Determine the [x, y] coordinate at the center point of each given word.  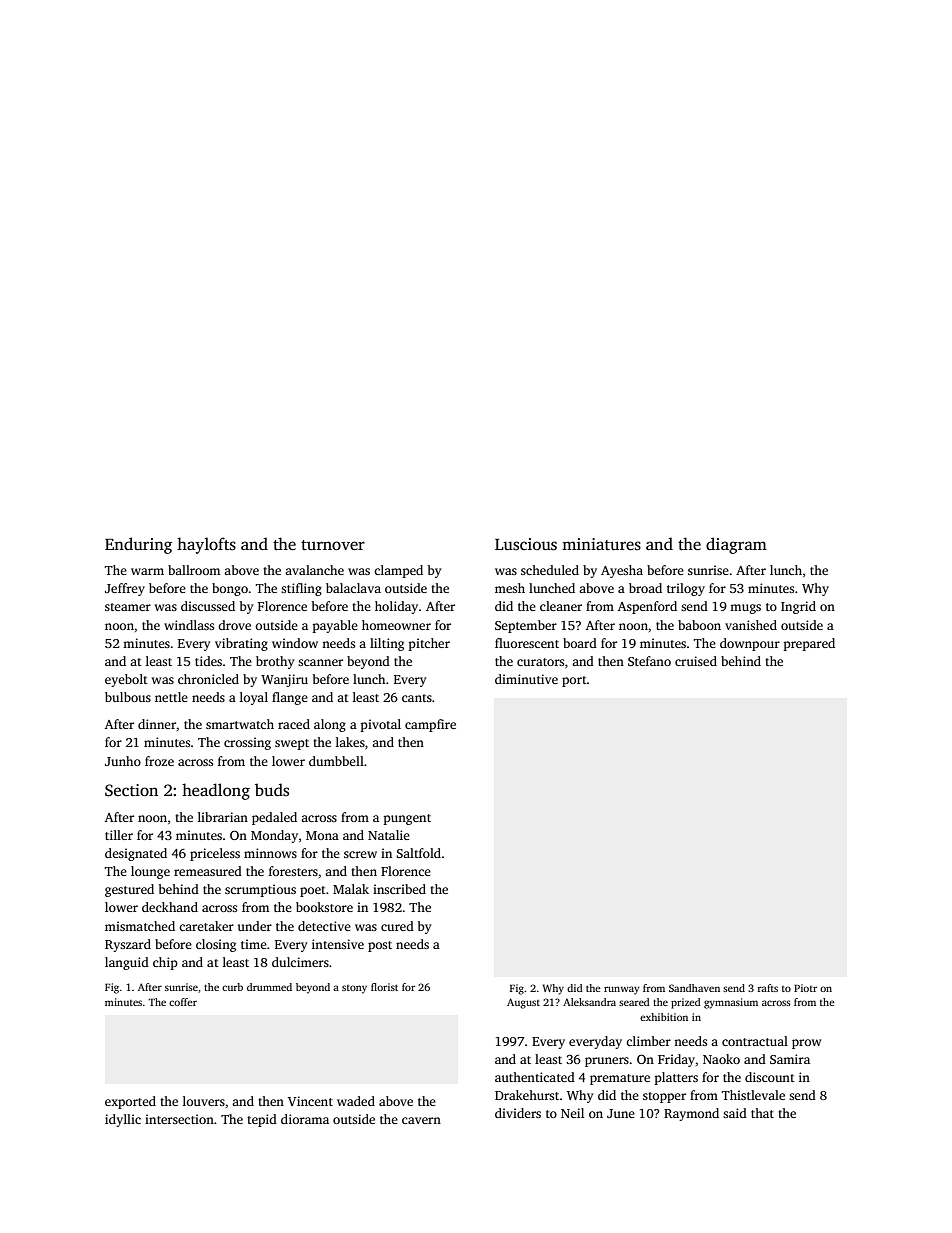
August [523, 1003]
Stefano [649, 661]
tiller [119, 835]
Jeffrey [125, 589]
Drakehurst [527, 1095]
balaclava [353, 588]
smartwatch [240, 724]
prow [807, 1044]
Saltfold [418, 853]
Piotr [805, 988]
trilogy [686, 589]
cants [417, 698]
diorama [305, 1119]
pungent [407, 819]
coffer [183, 1002]
